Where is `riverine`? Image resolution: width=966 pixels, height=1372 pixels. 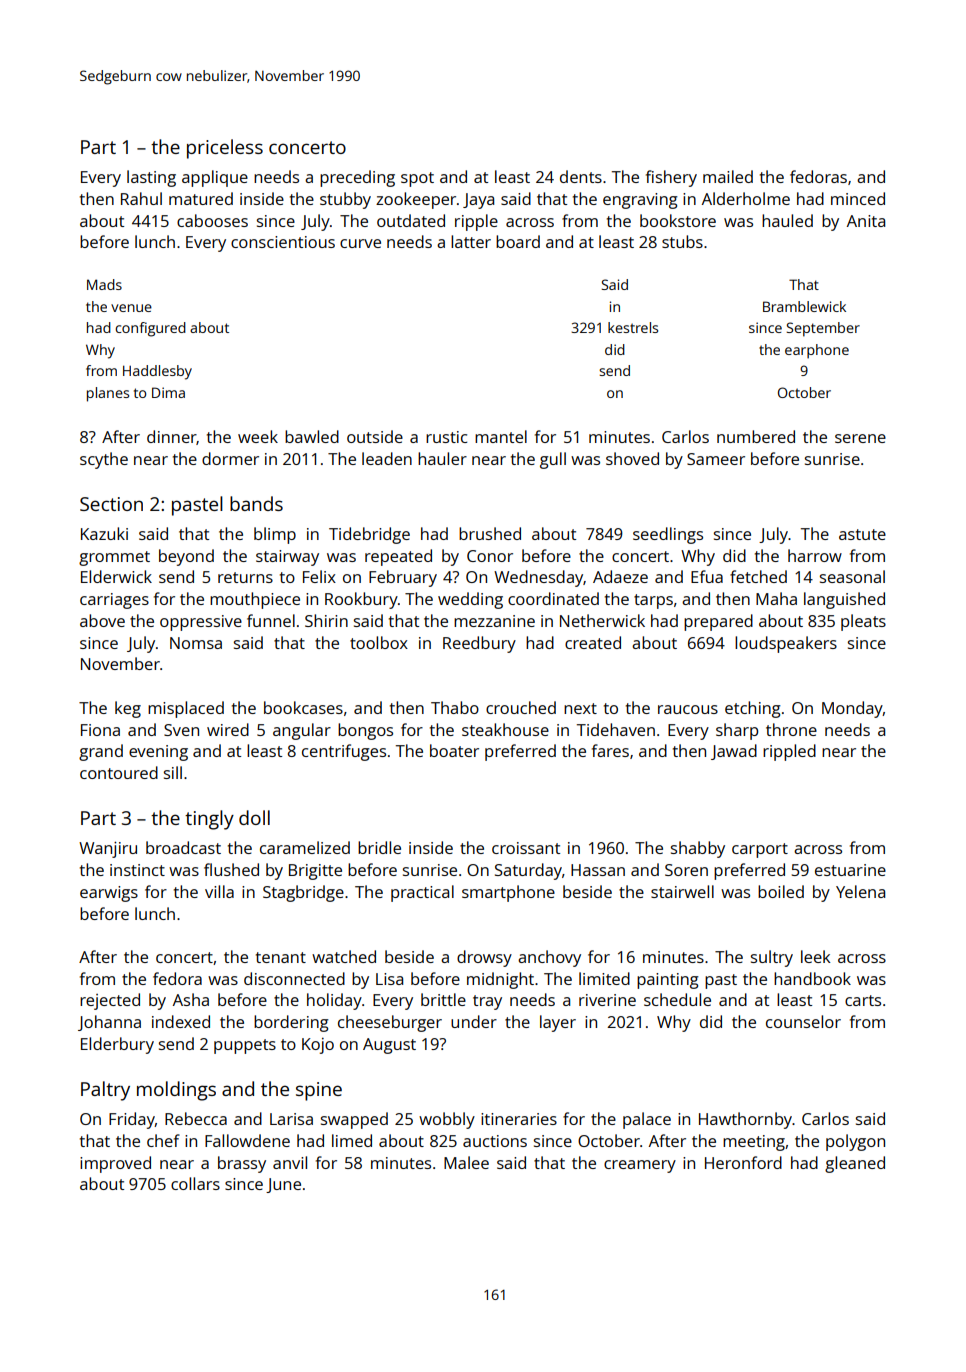 riverine is located at coordinates (607, 1000).
